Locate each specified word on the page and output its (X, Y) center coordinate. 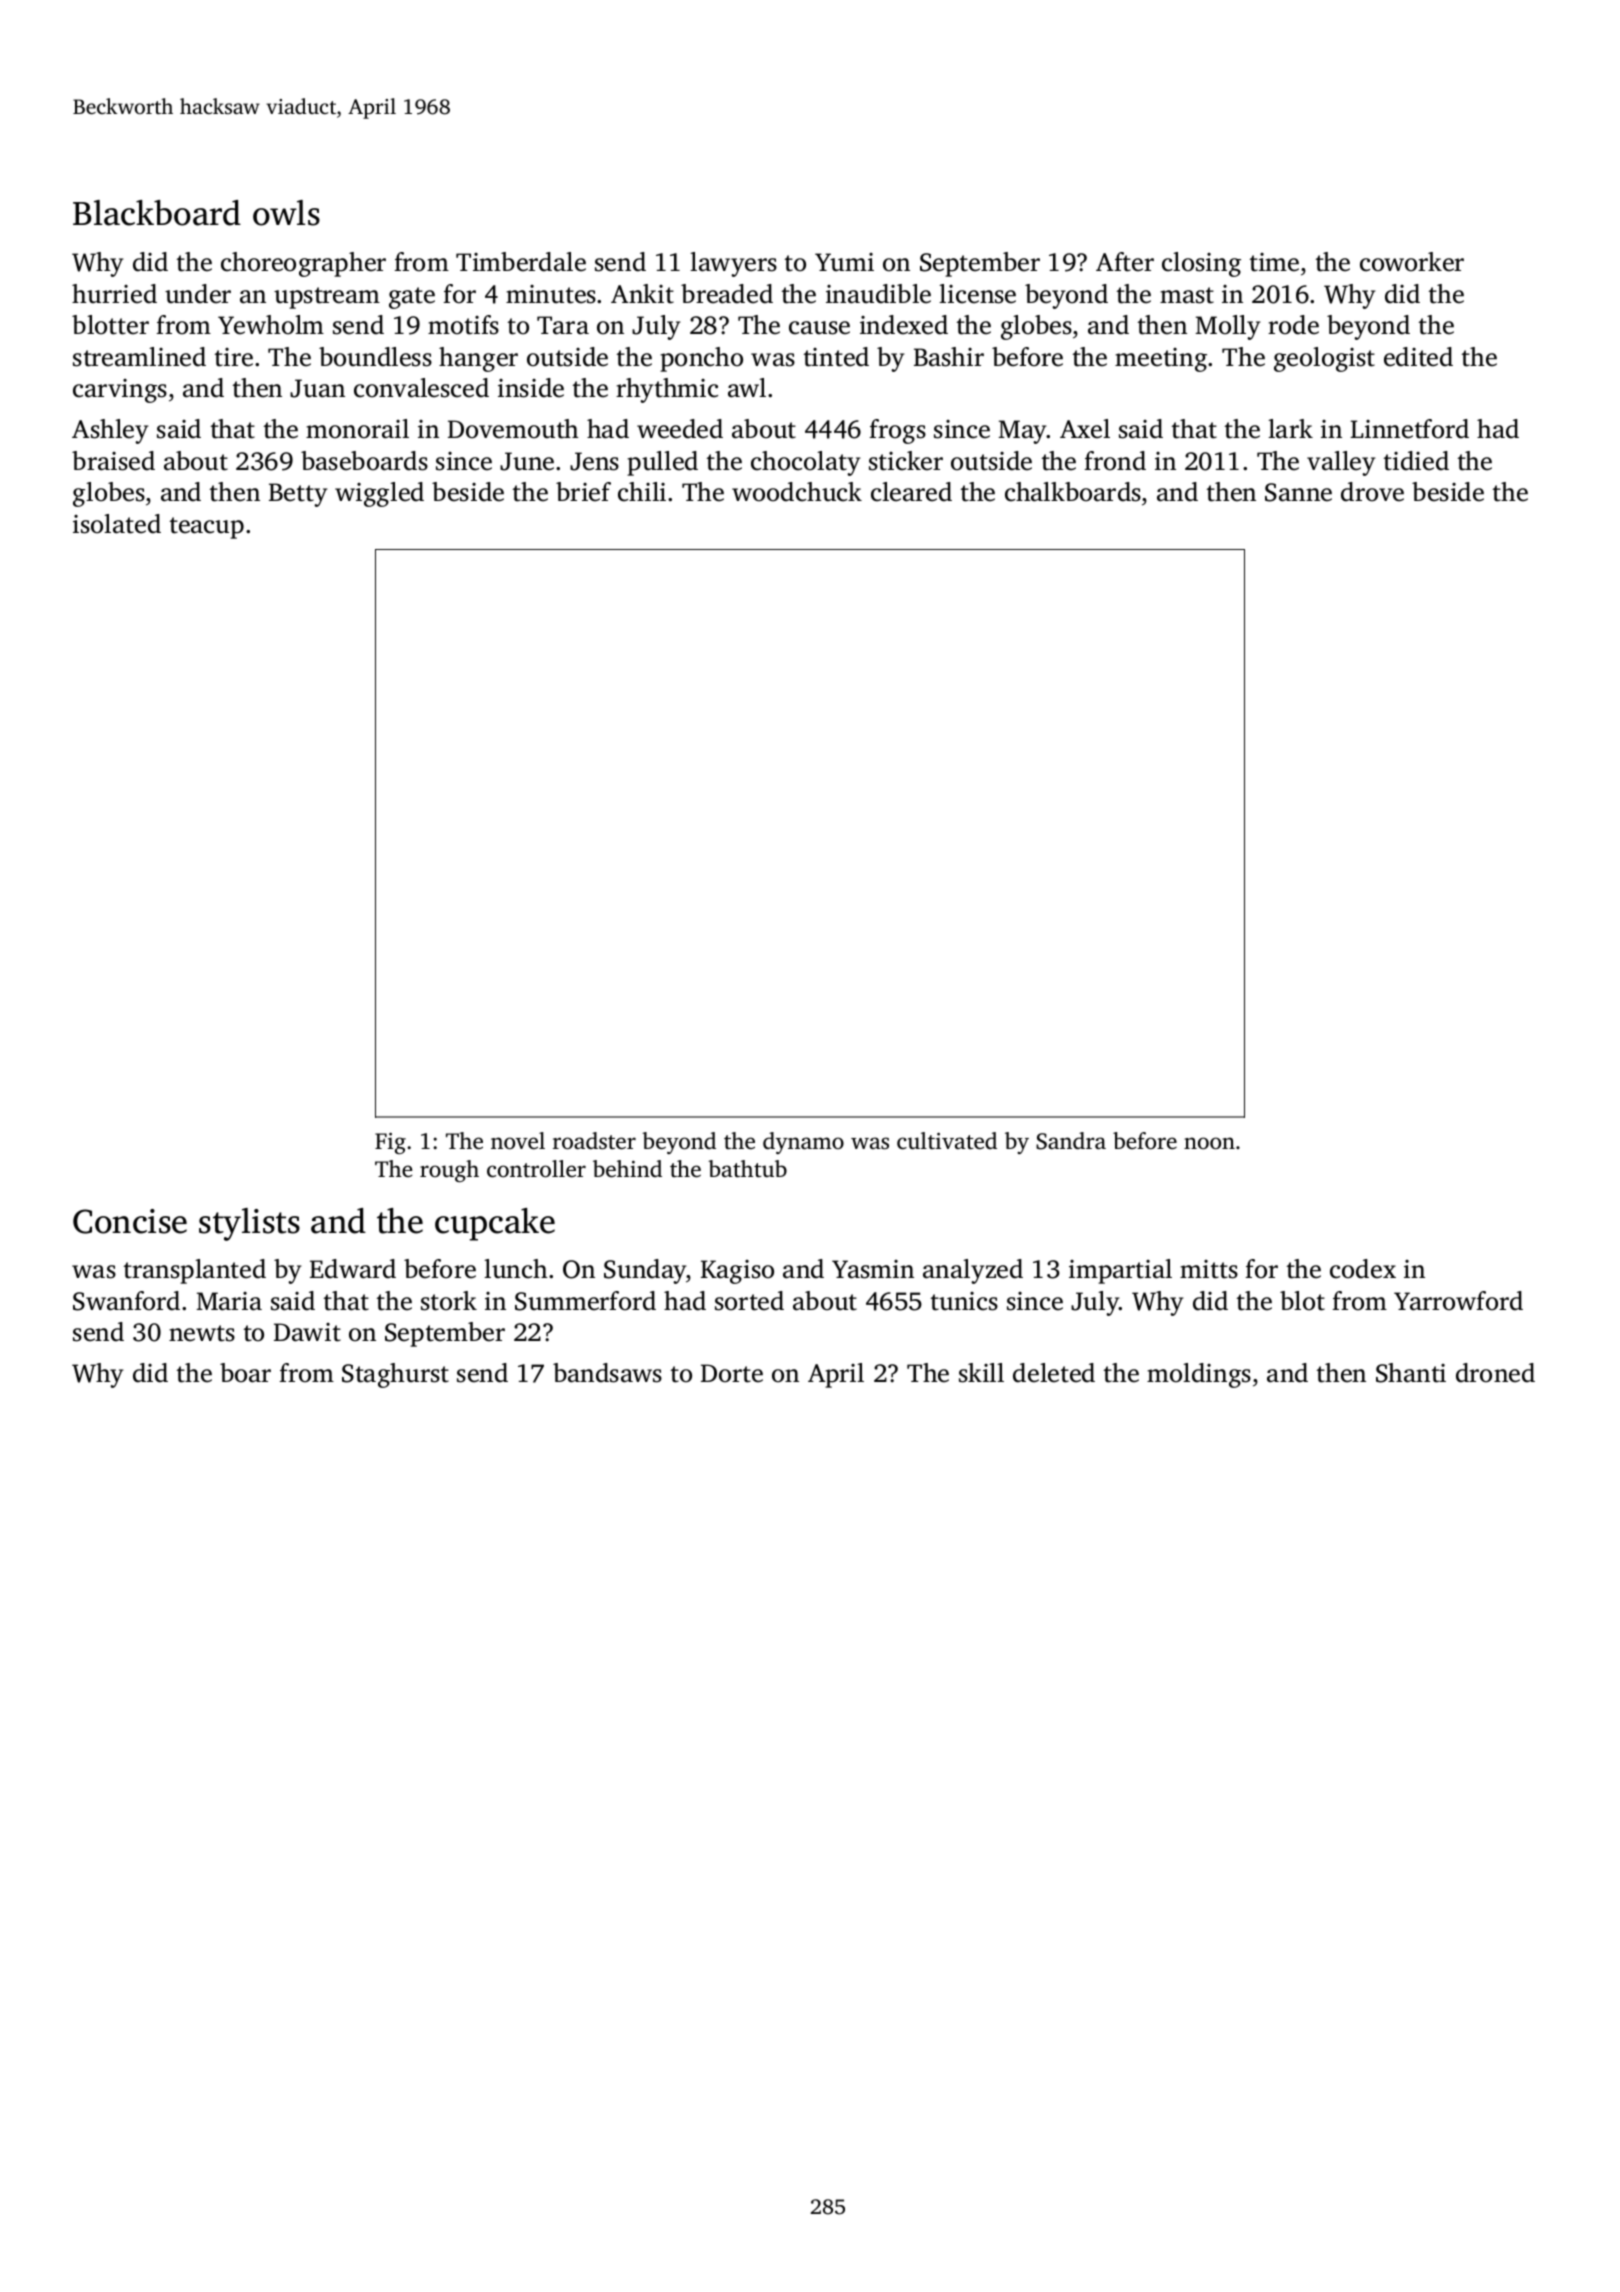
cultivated (947, 1141)
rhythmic (667, 390)
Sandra (1071, 1141)
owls (286, 213)
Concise (130, 1221)
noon (1209, 1143)
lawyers (733, 264)
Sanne (1298, 492)
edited (1418, 357)
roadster (594, 1141)
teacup (207, 528)
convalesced (421, 388)
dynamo (803, 1143)
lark (1290, 429)
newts (202, 1333)
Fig (390, 1143)
